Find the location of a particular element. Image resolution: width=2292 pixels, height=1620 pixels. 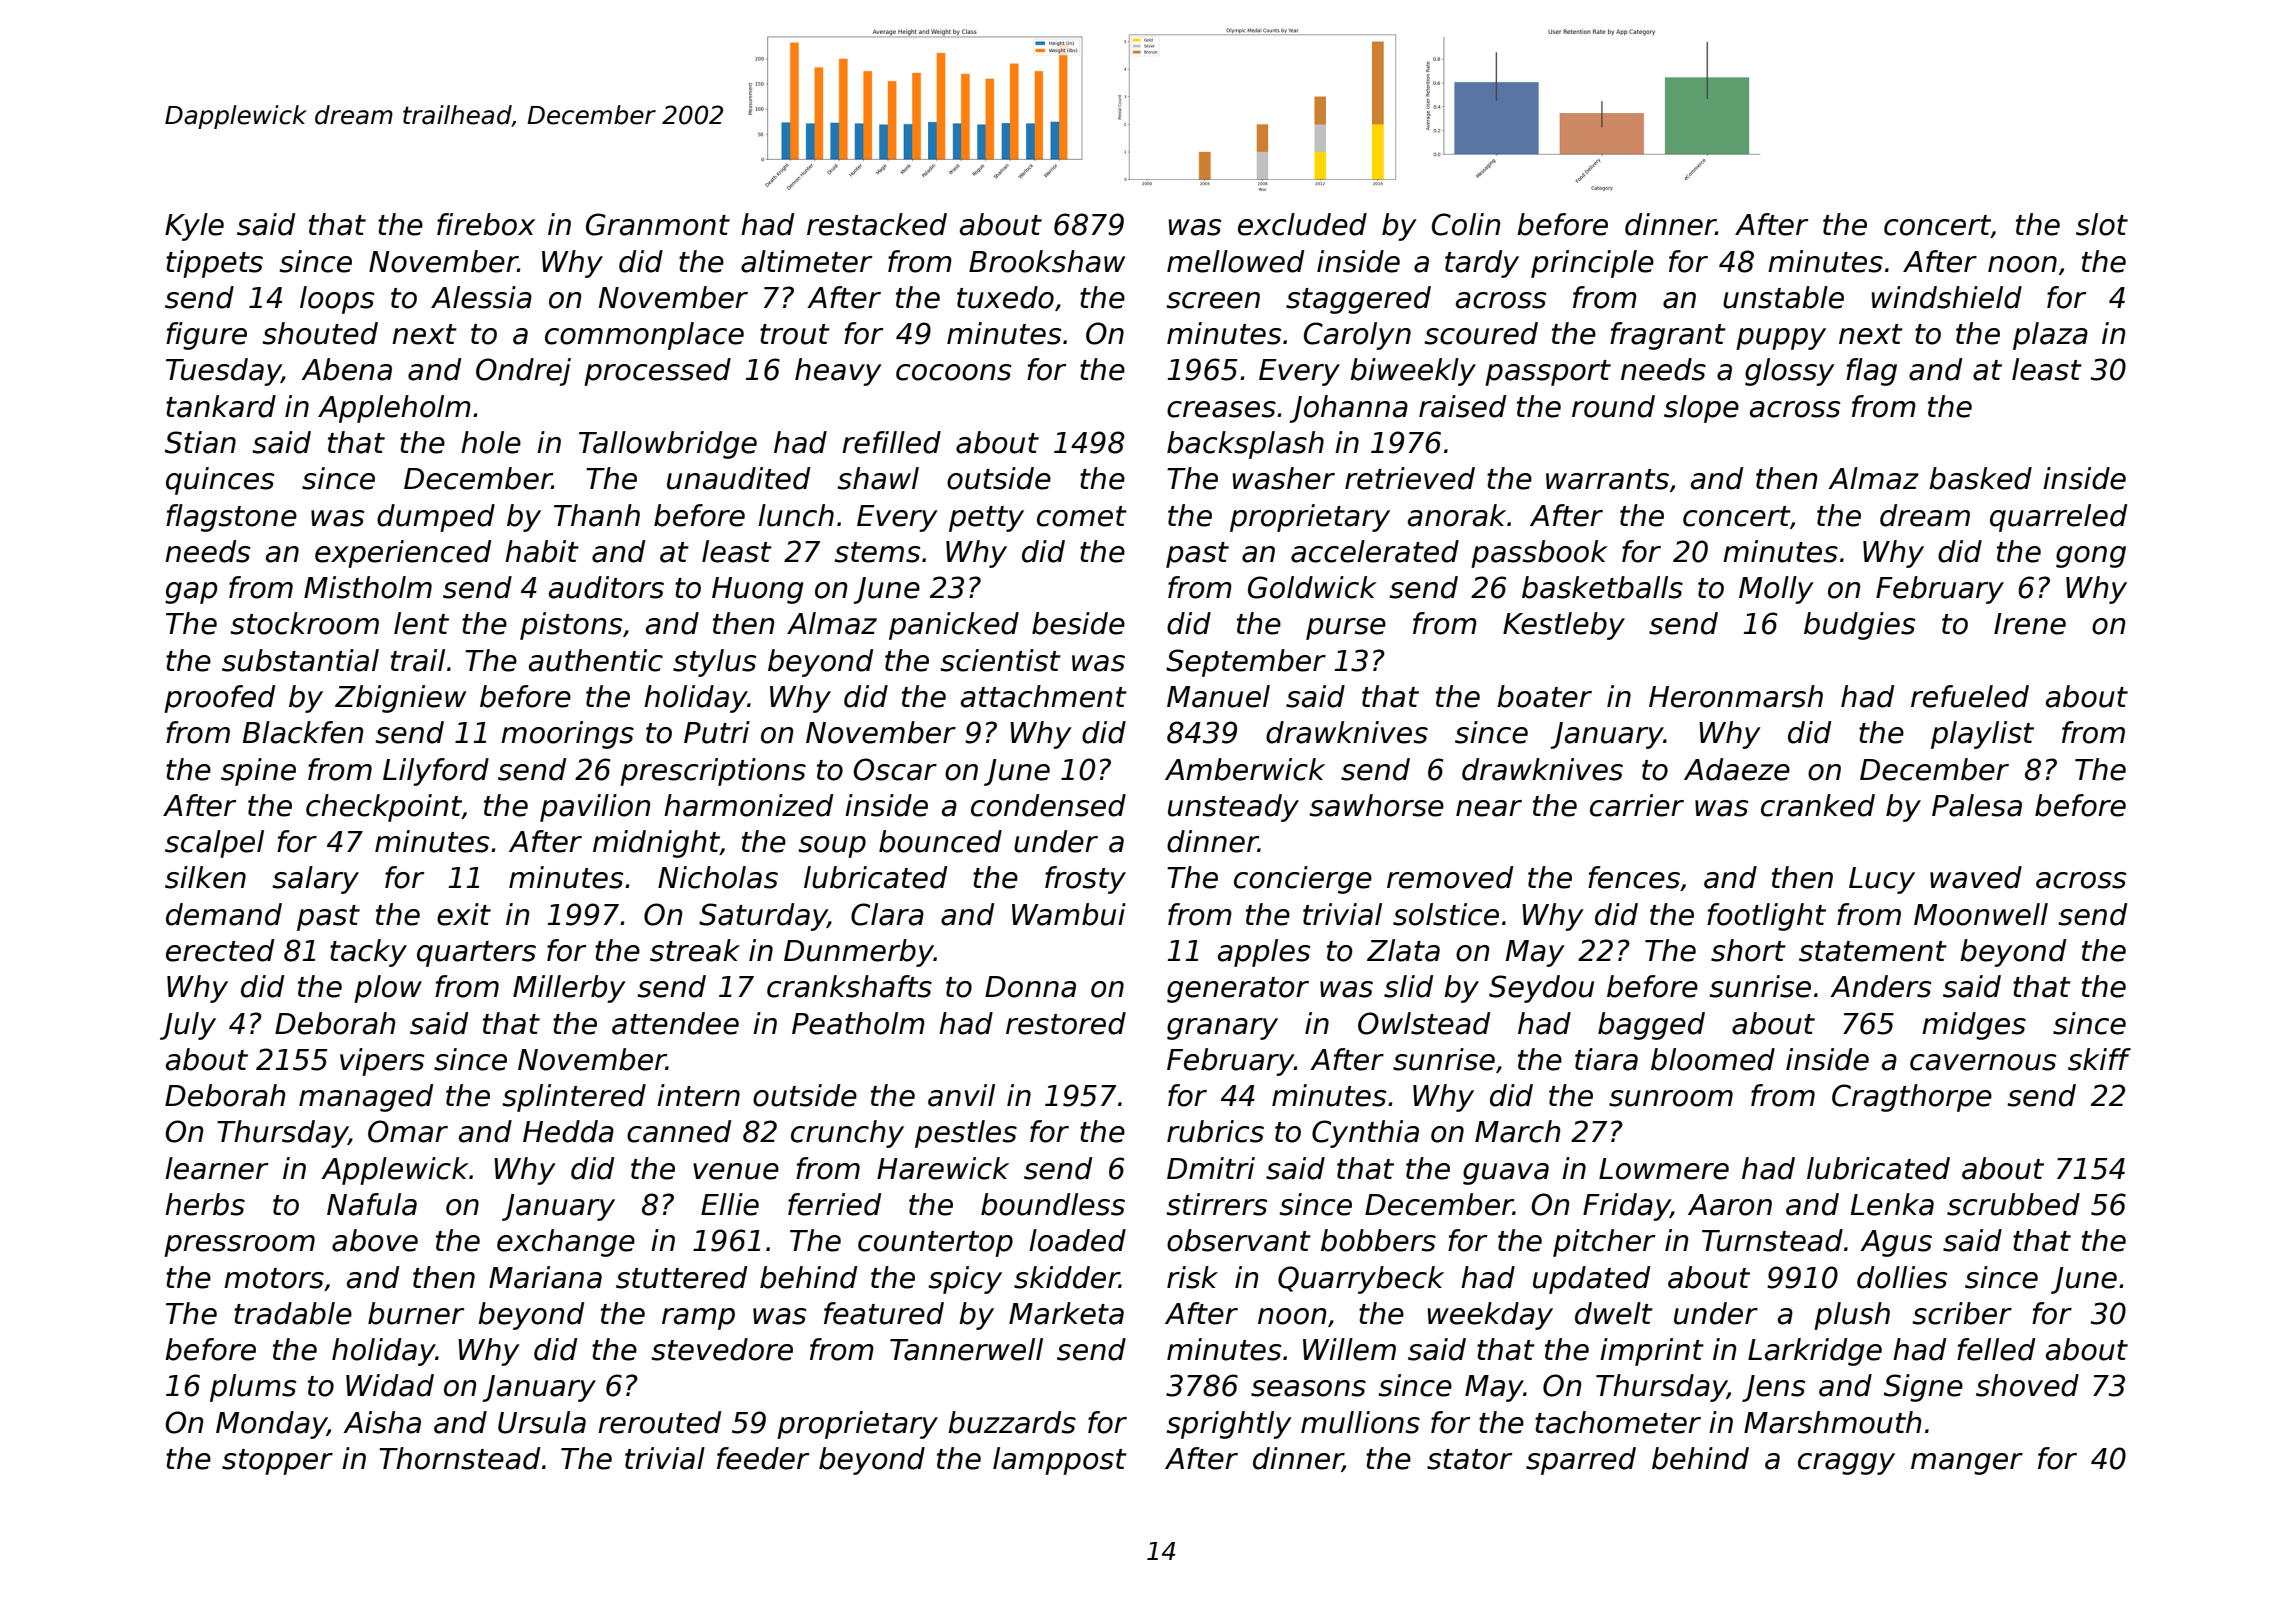

cocoons is located at coordinates (954, 372).
